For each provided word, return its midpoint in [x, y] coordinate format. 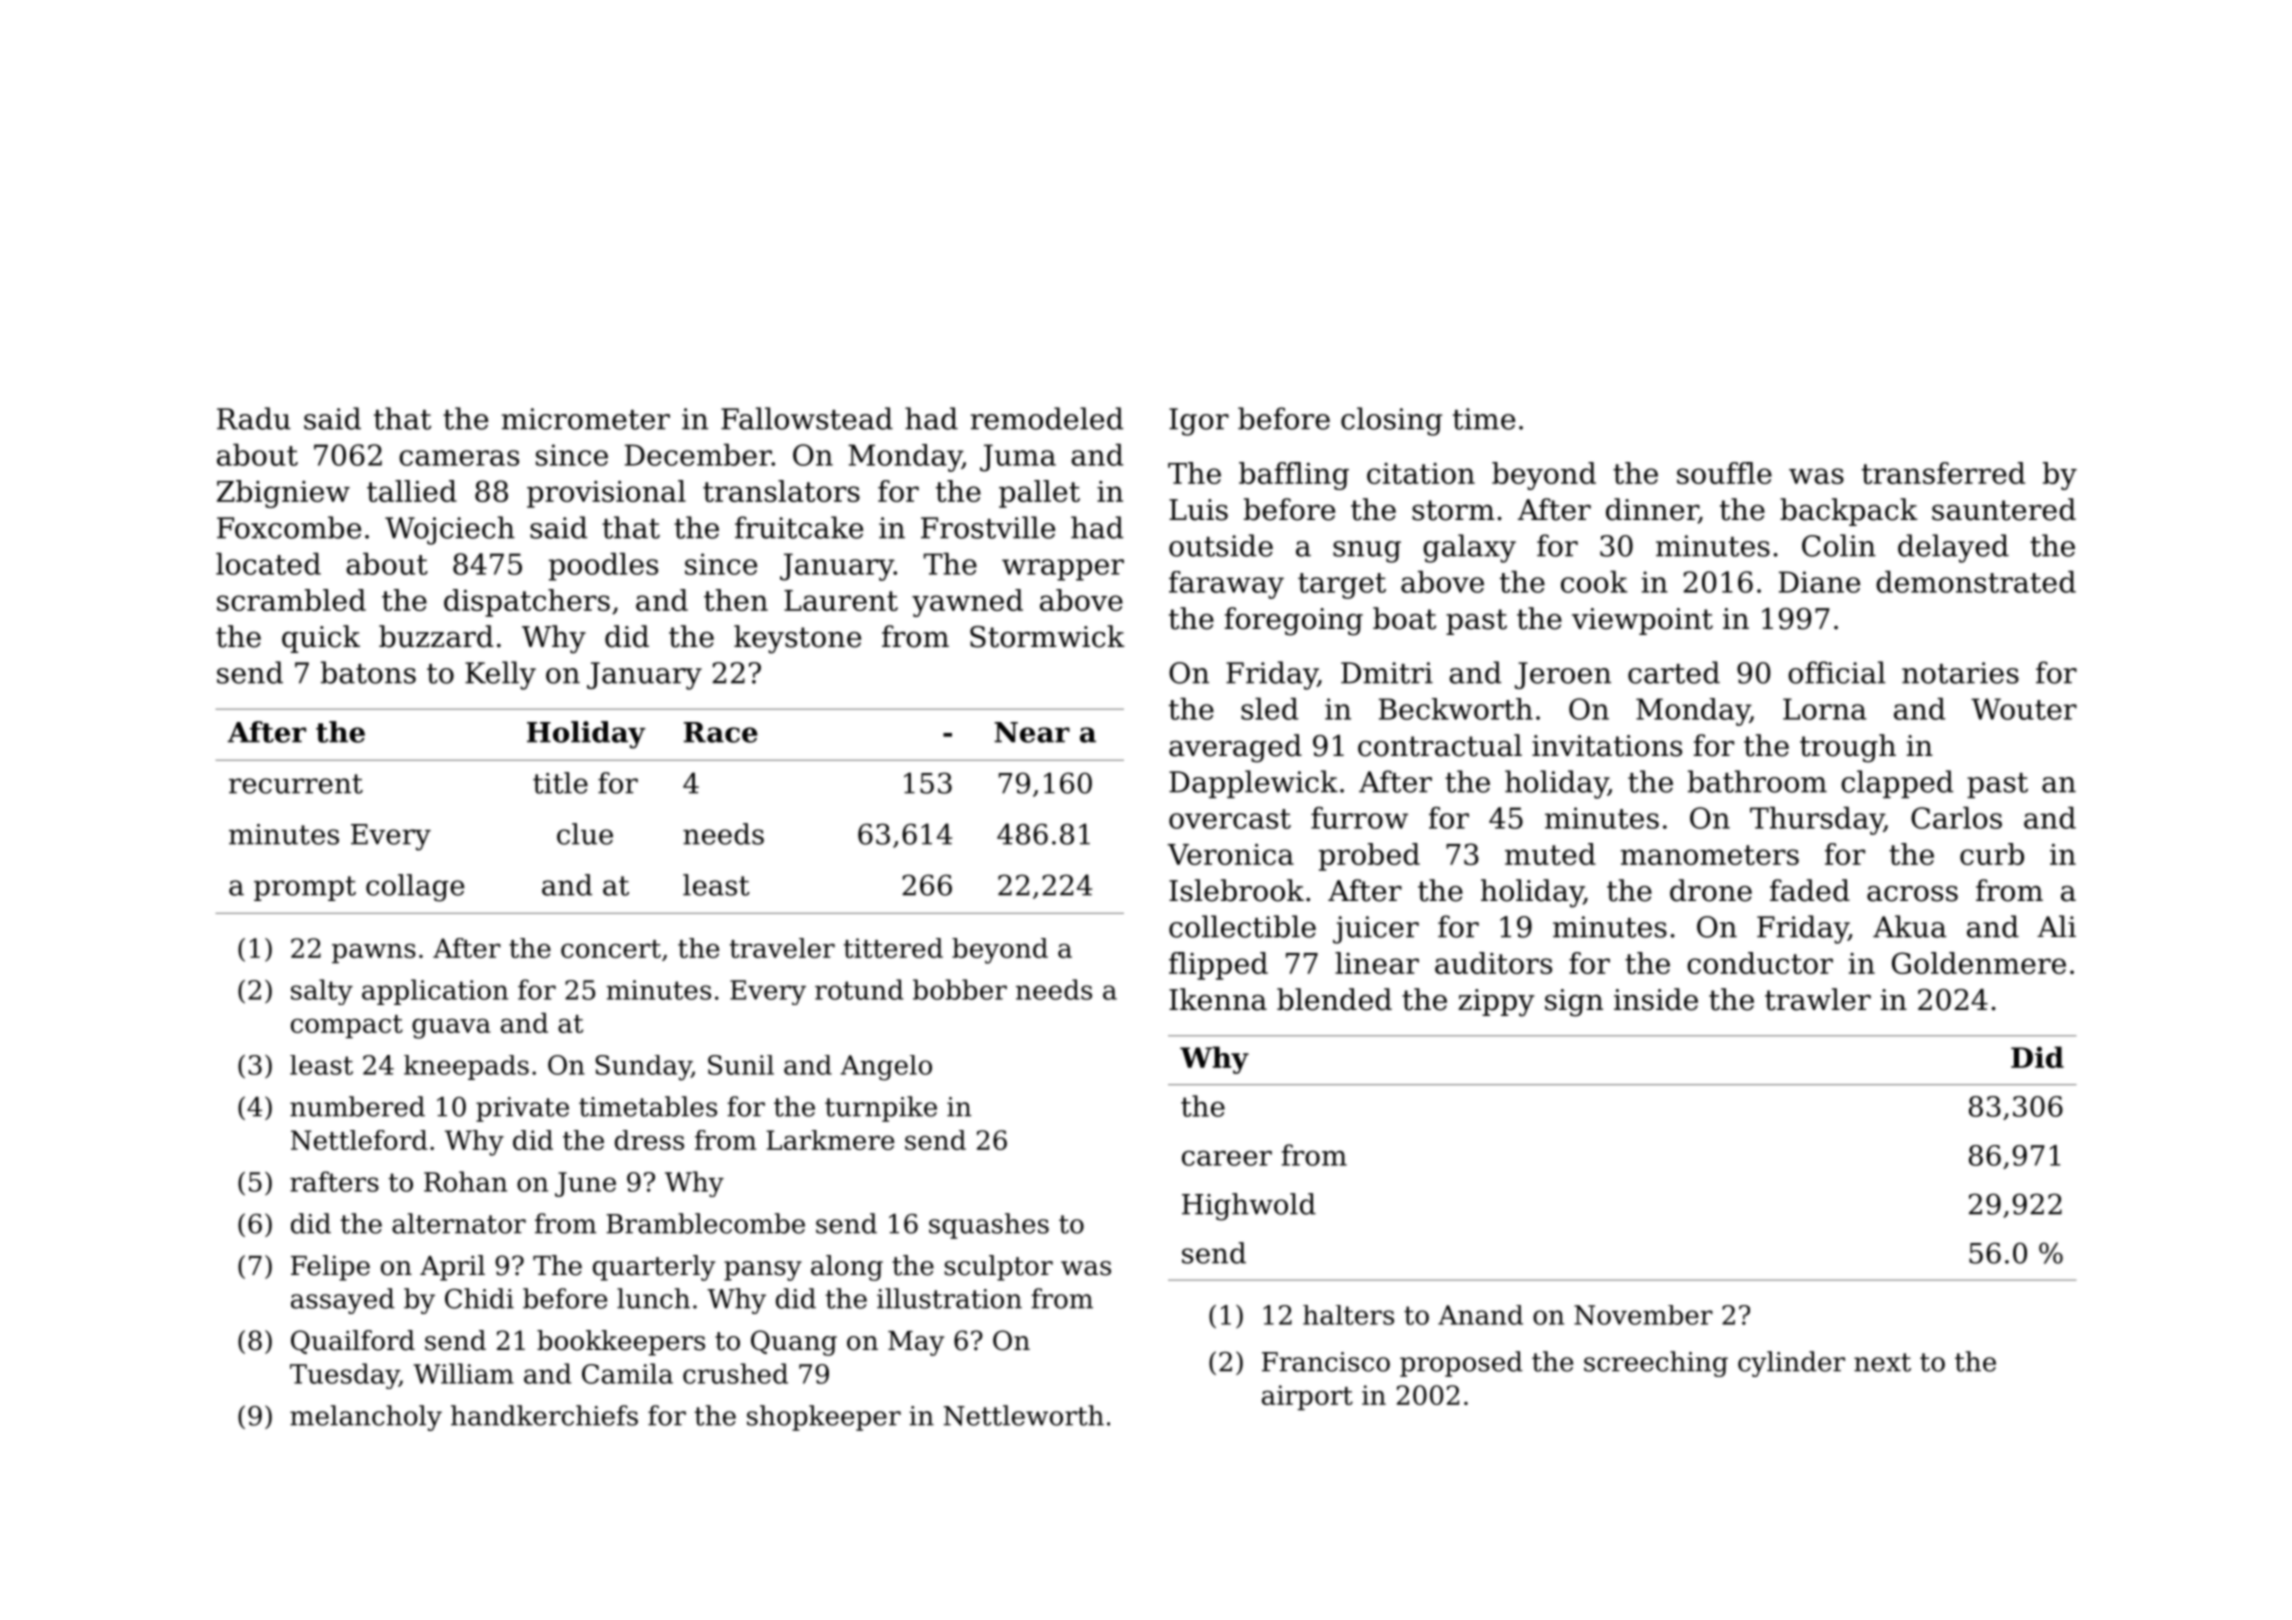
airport [1307, 1397]
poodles [603, 567]
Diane [1819, 582]
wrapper [1063, 570]
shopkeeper [824, 1418]
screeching [1656, 1364]
